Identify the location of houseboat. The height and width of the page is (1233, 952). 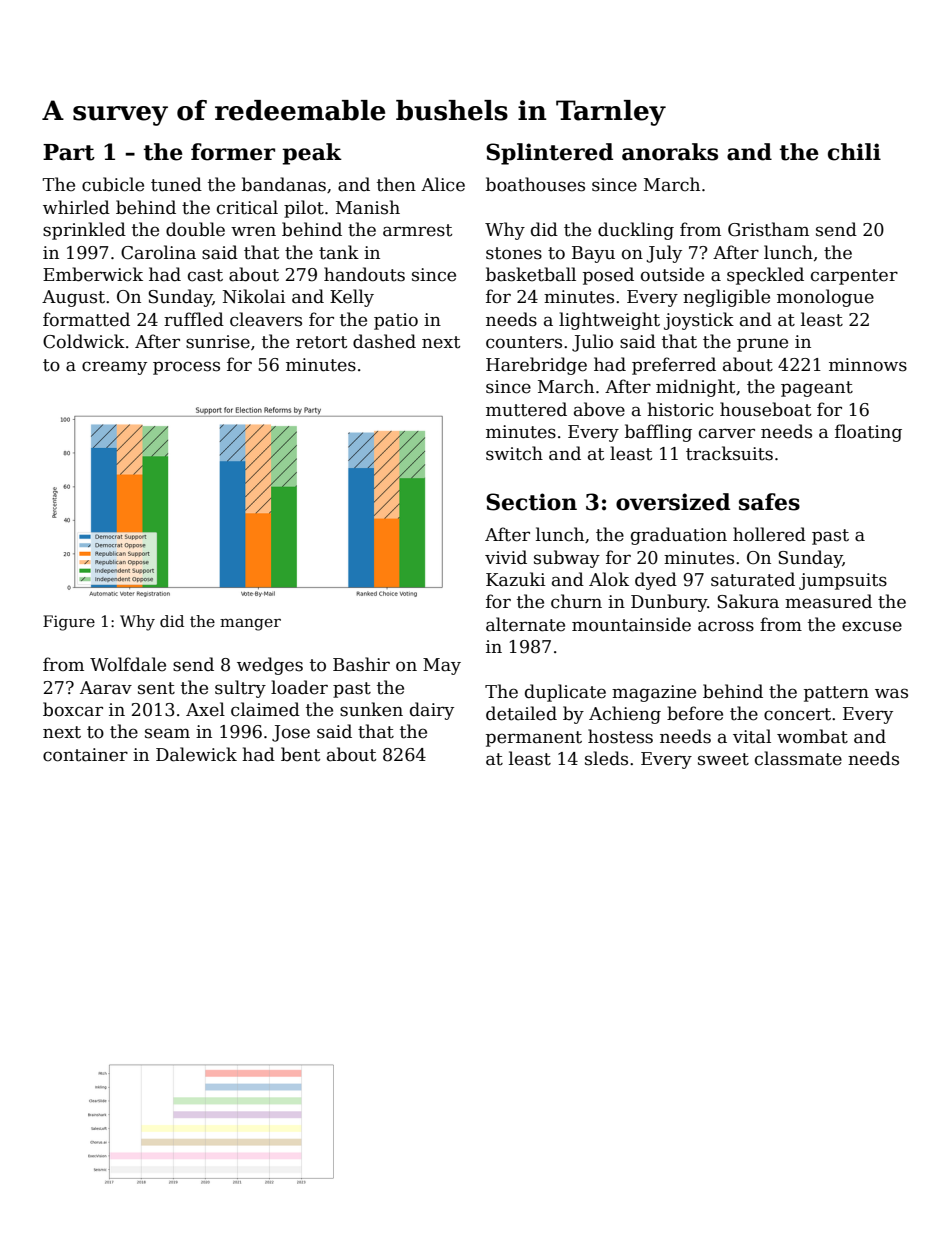
(765, 409).
